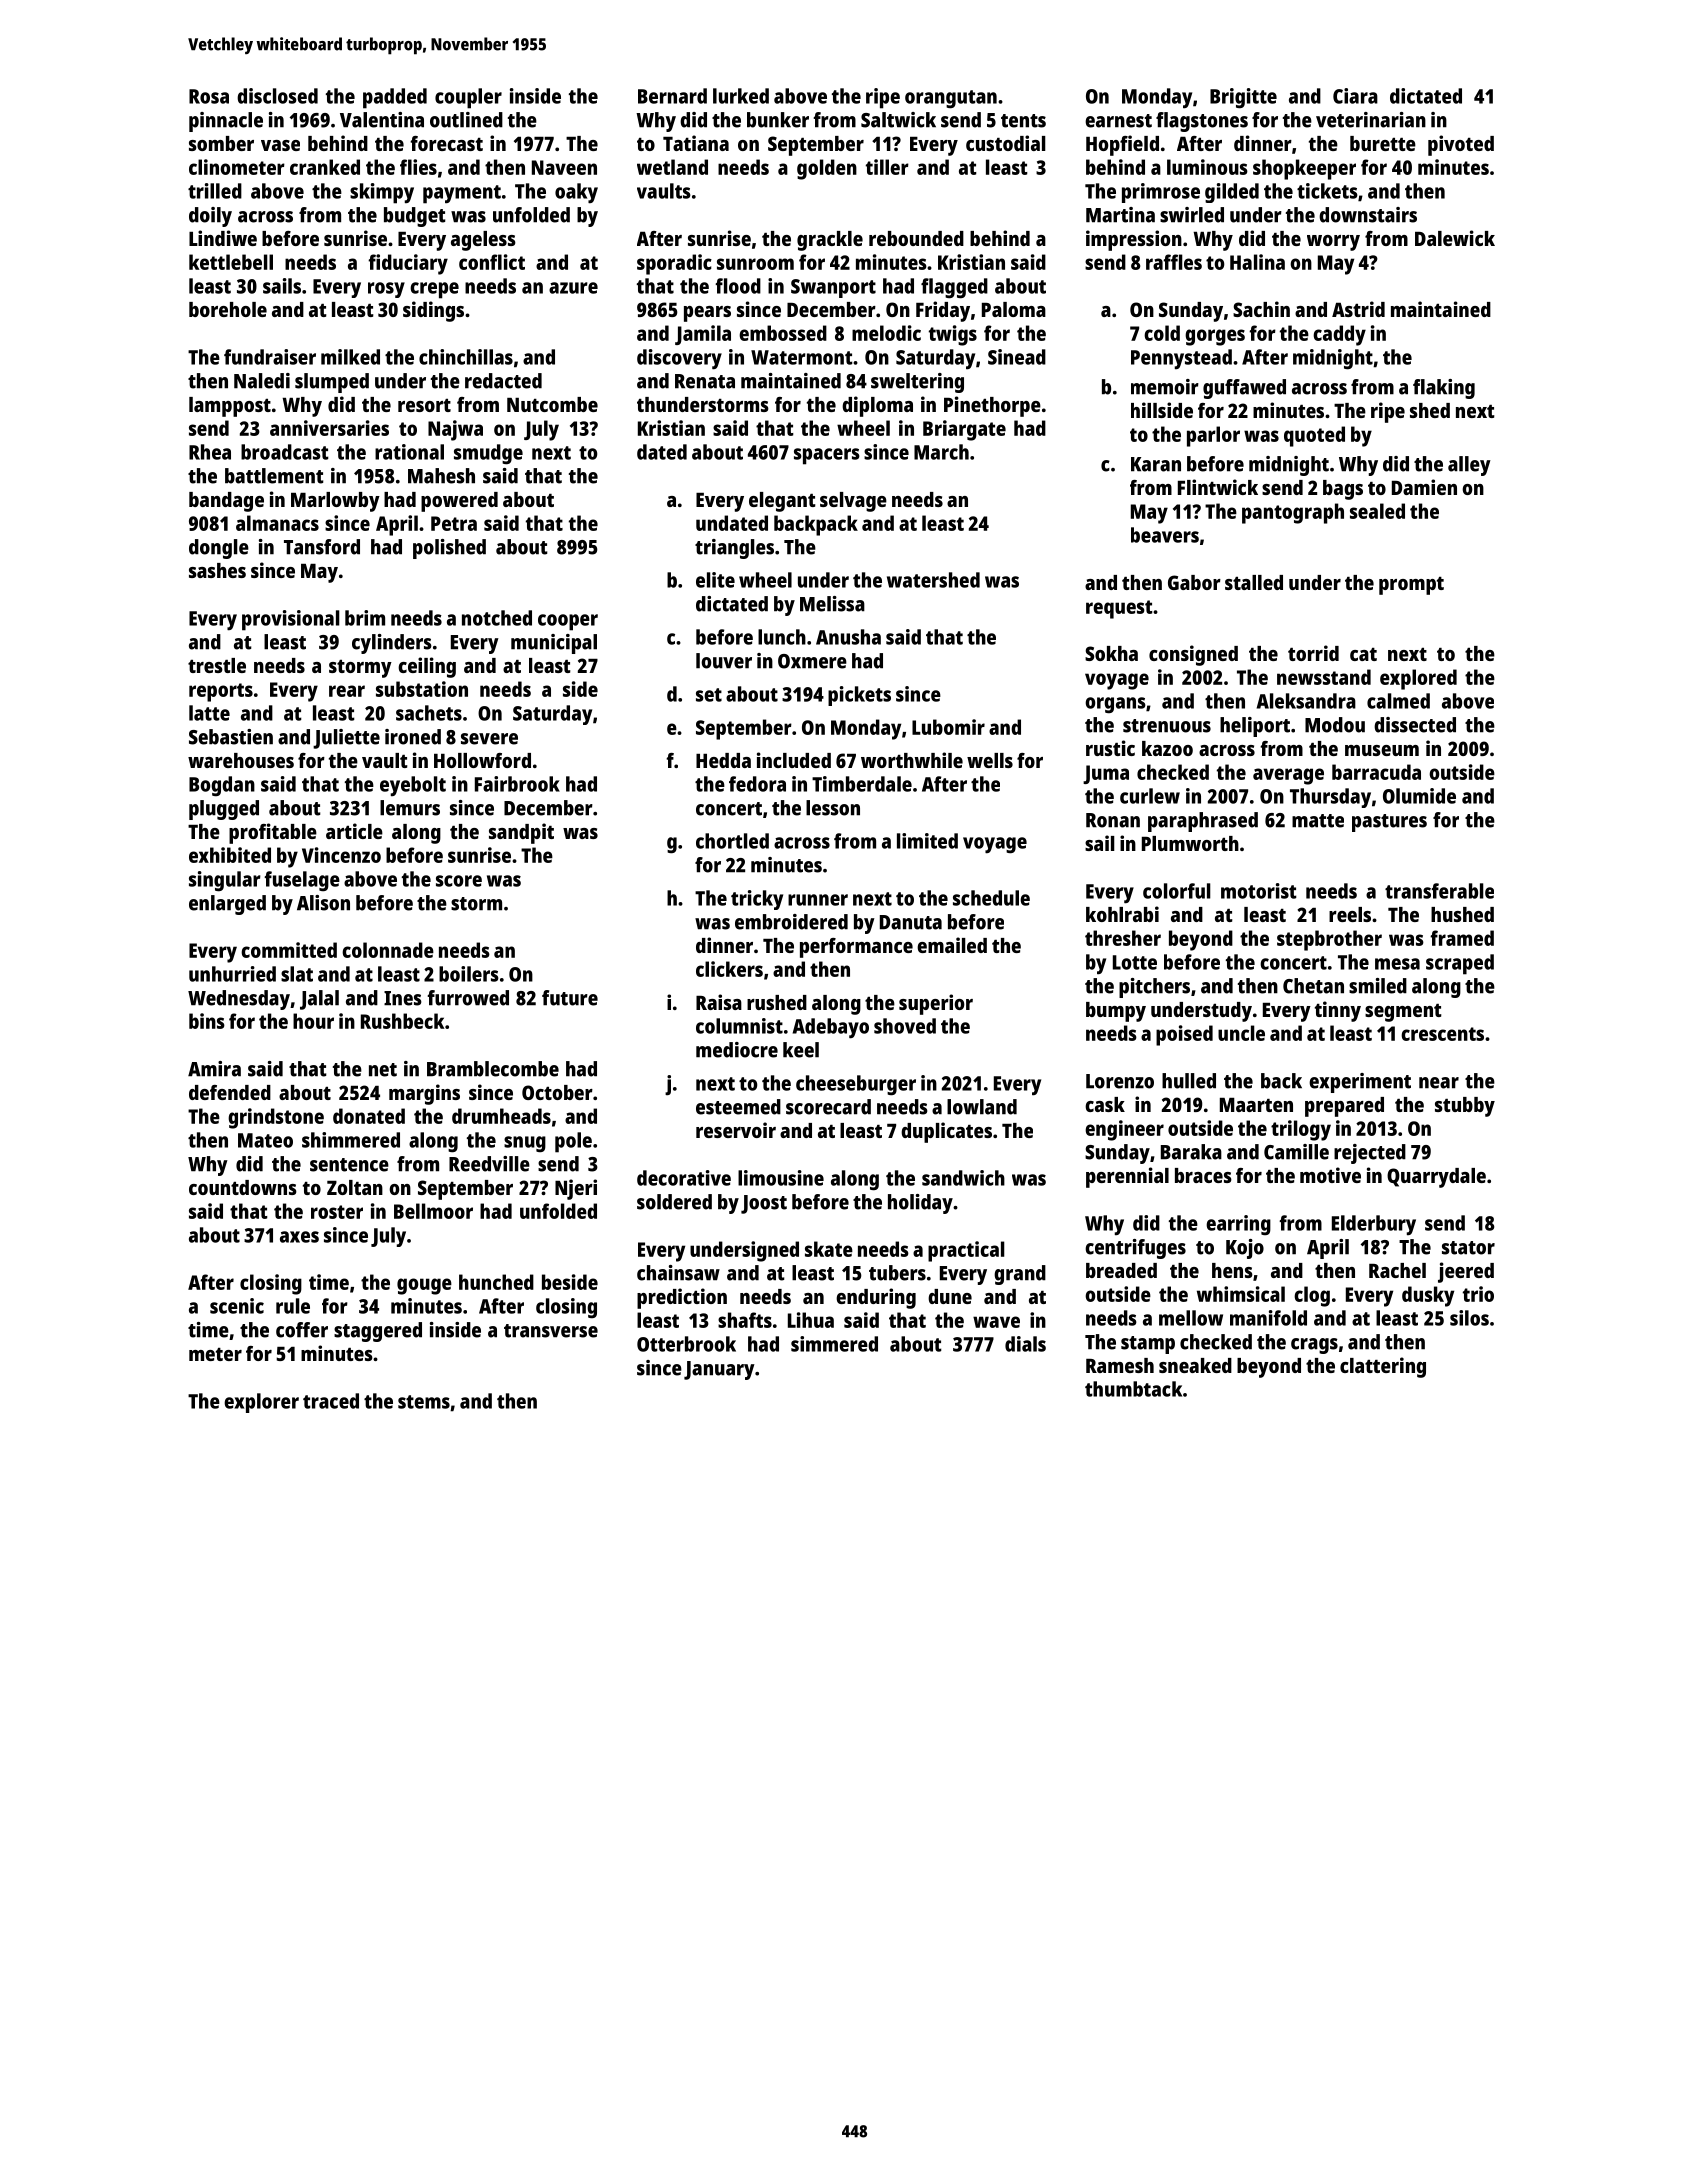 The height and width of the screenshot is (2178, 1683). Describe the element at coordinates (341, 855) in the screenshot. I see `Vincenzo` at that location.
